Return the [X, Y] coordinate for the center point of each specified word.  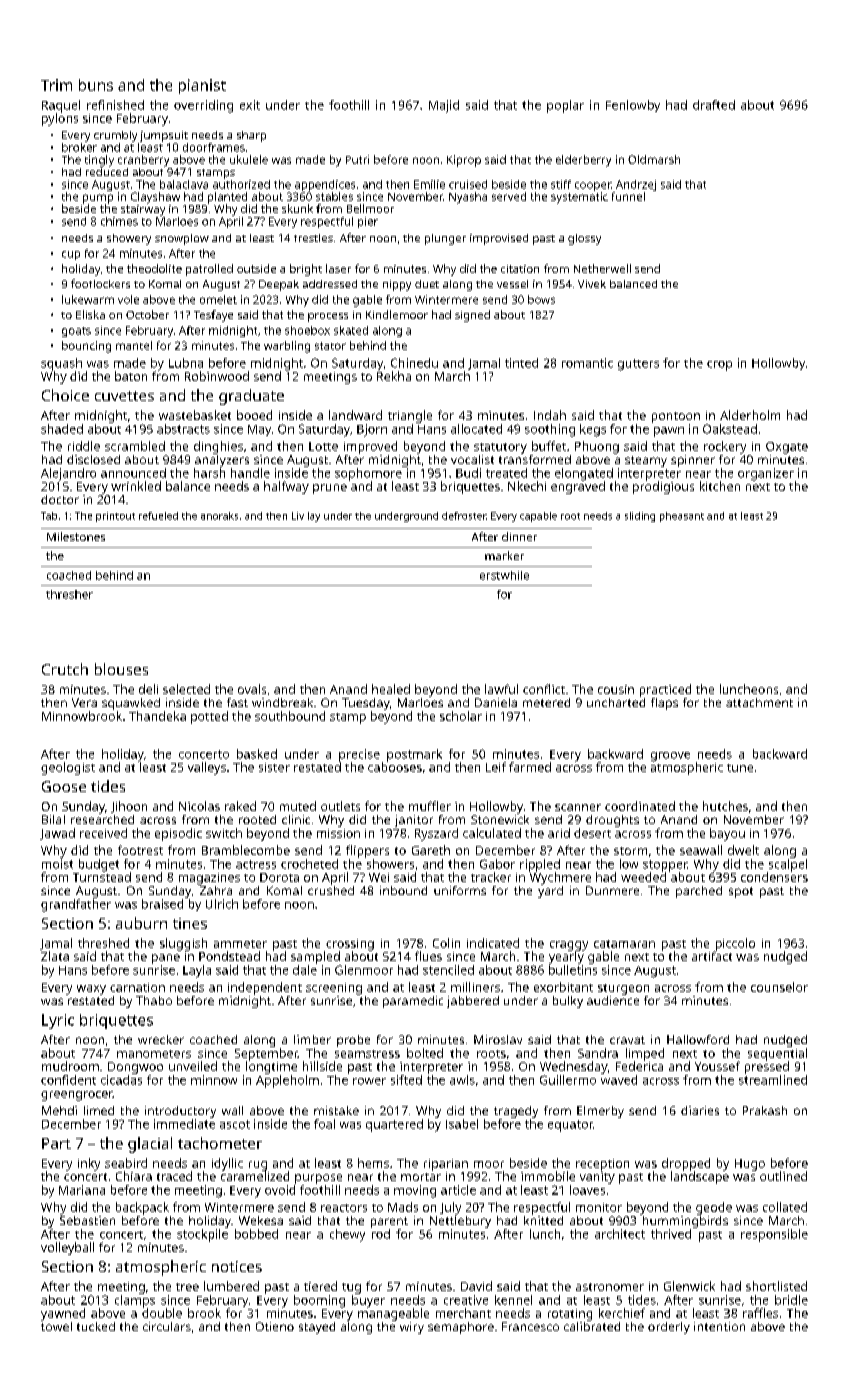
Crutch [65, 669]
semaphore [461, 1328]
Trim [56, 85]
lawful [501, 689]
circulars [167, 1326]
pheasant [682, 517]
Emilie [429, 184]
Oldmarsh [654, 159]
